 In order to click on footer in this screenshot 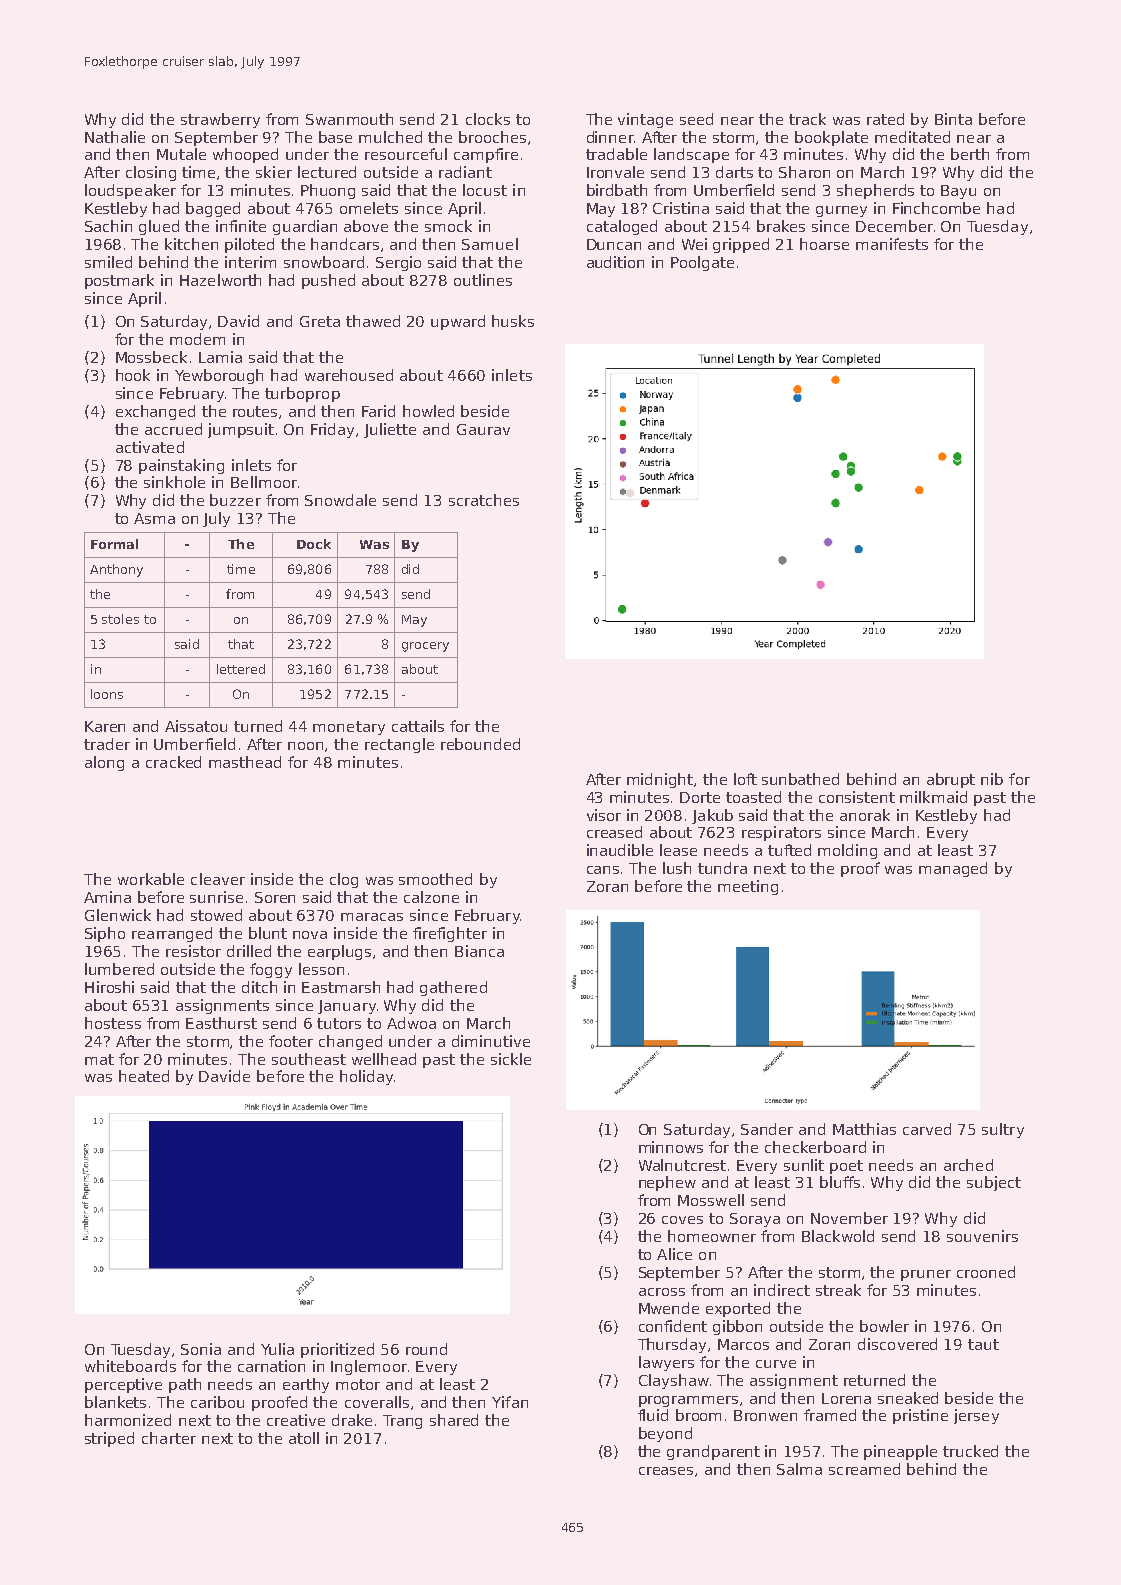, I will do `click(291, 1041)`.
